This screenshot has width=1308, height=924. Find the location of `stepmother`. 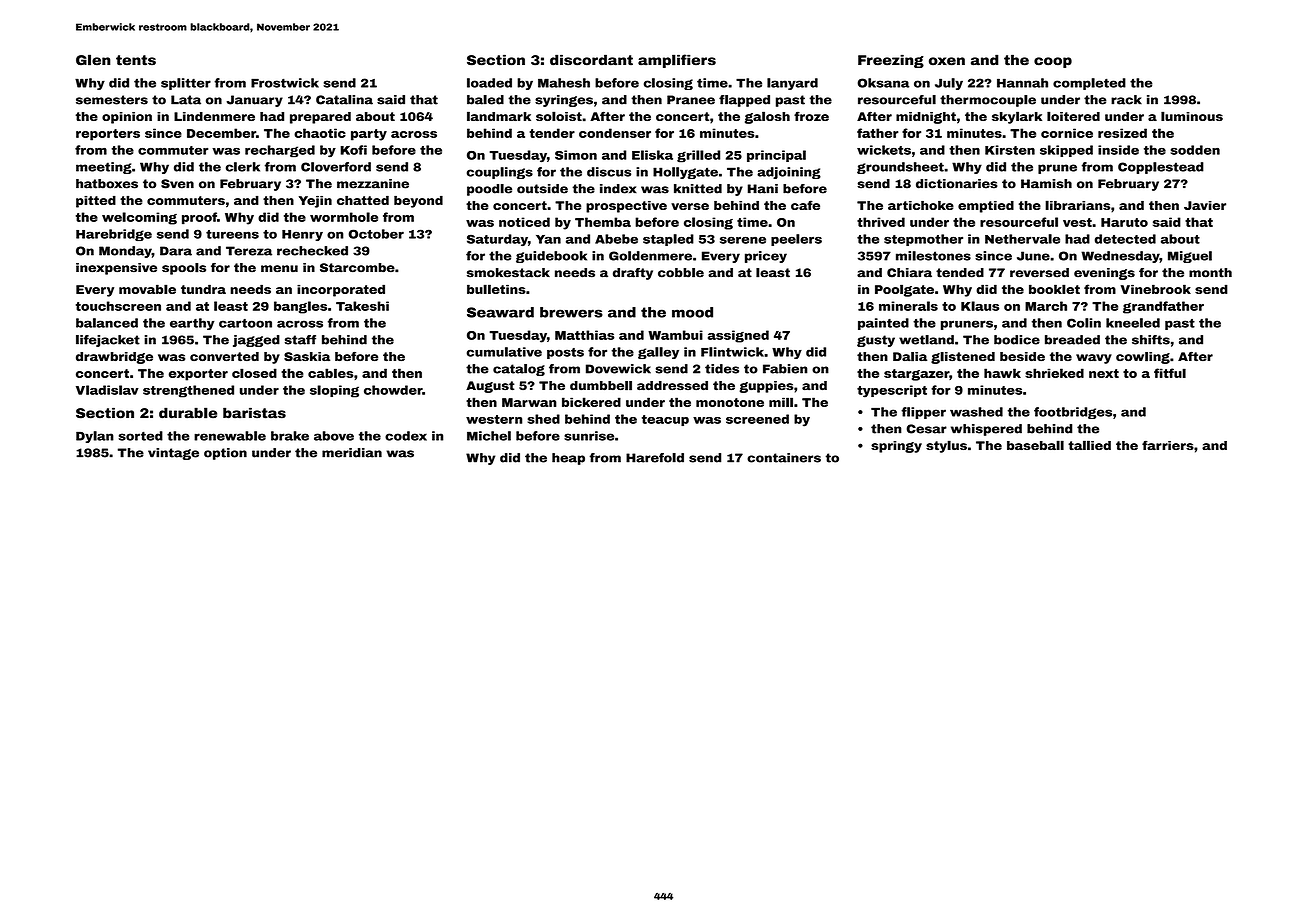

stepmother is located at coordinates (923, 240).
